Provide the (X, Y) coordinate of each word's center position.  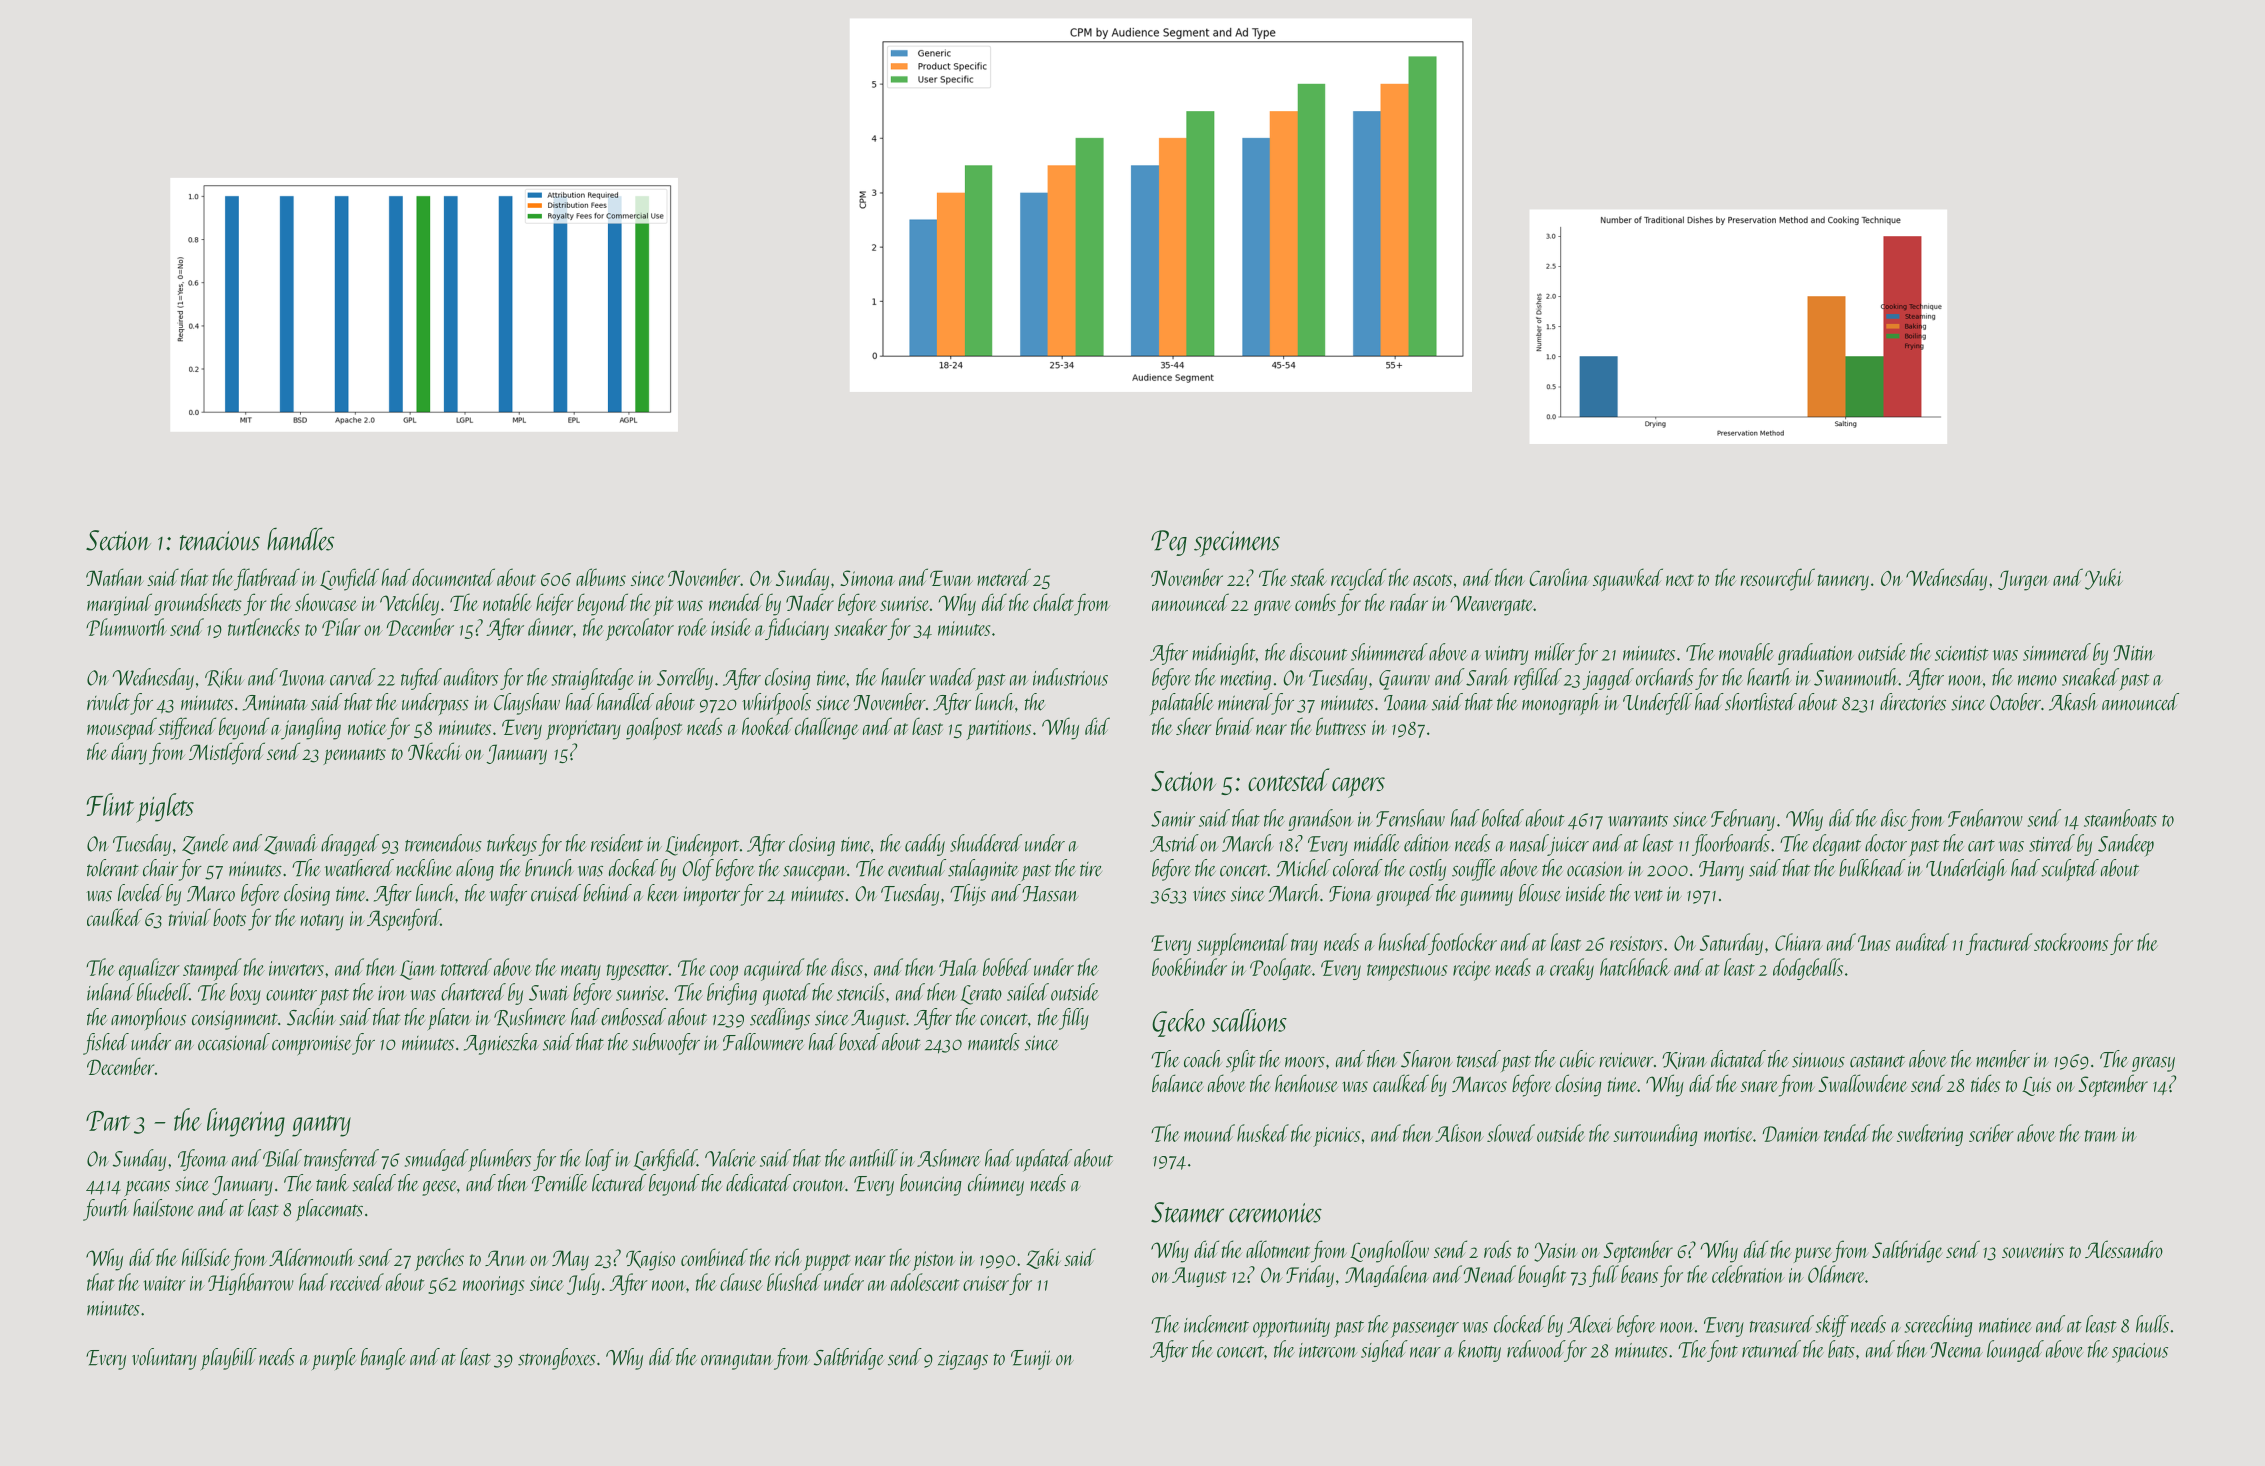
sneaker (860, 627)
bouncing (931, 1185)
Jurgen (2023, 580)
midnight (1224, 654)
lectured (619, 1183)
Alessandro (2124, 1249)
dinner (550, 627)
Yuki (2104, 579)
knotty (1479, 1351)
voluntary (164, 1359)
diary (129, 753)
